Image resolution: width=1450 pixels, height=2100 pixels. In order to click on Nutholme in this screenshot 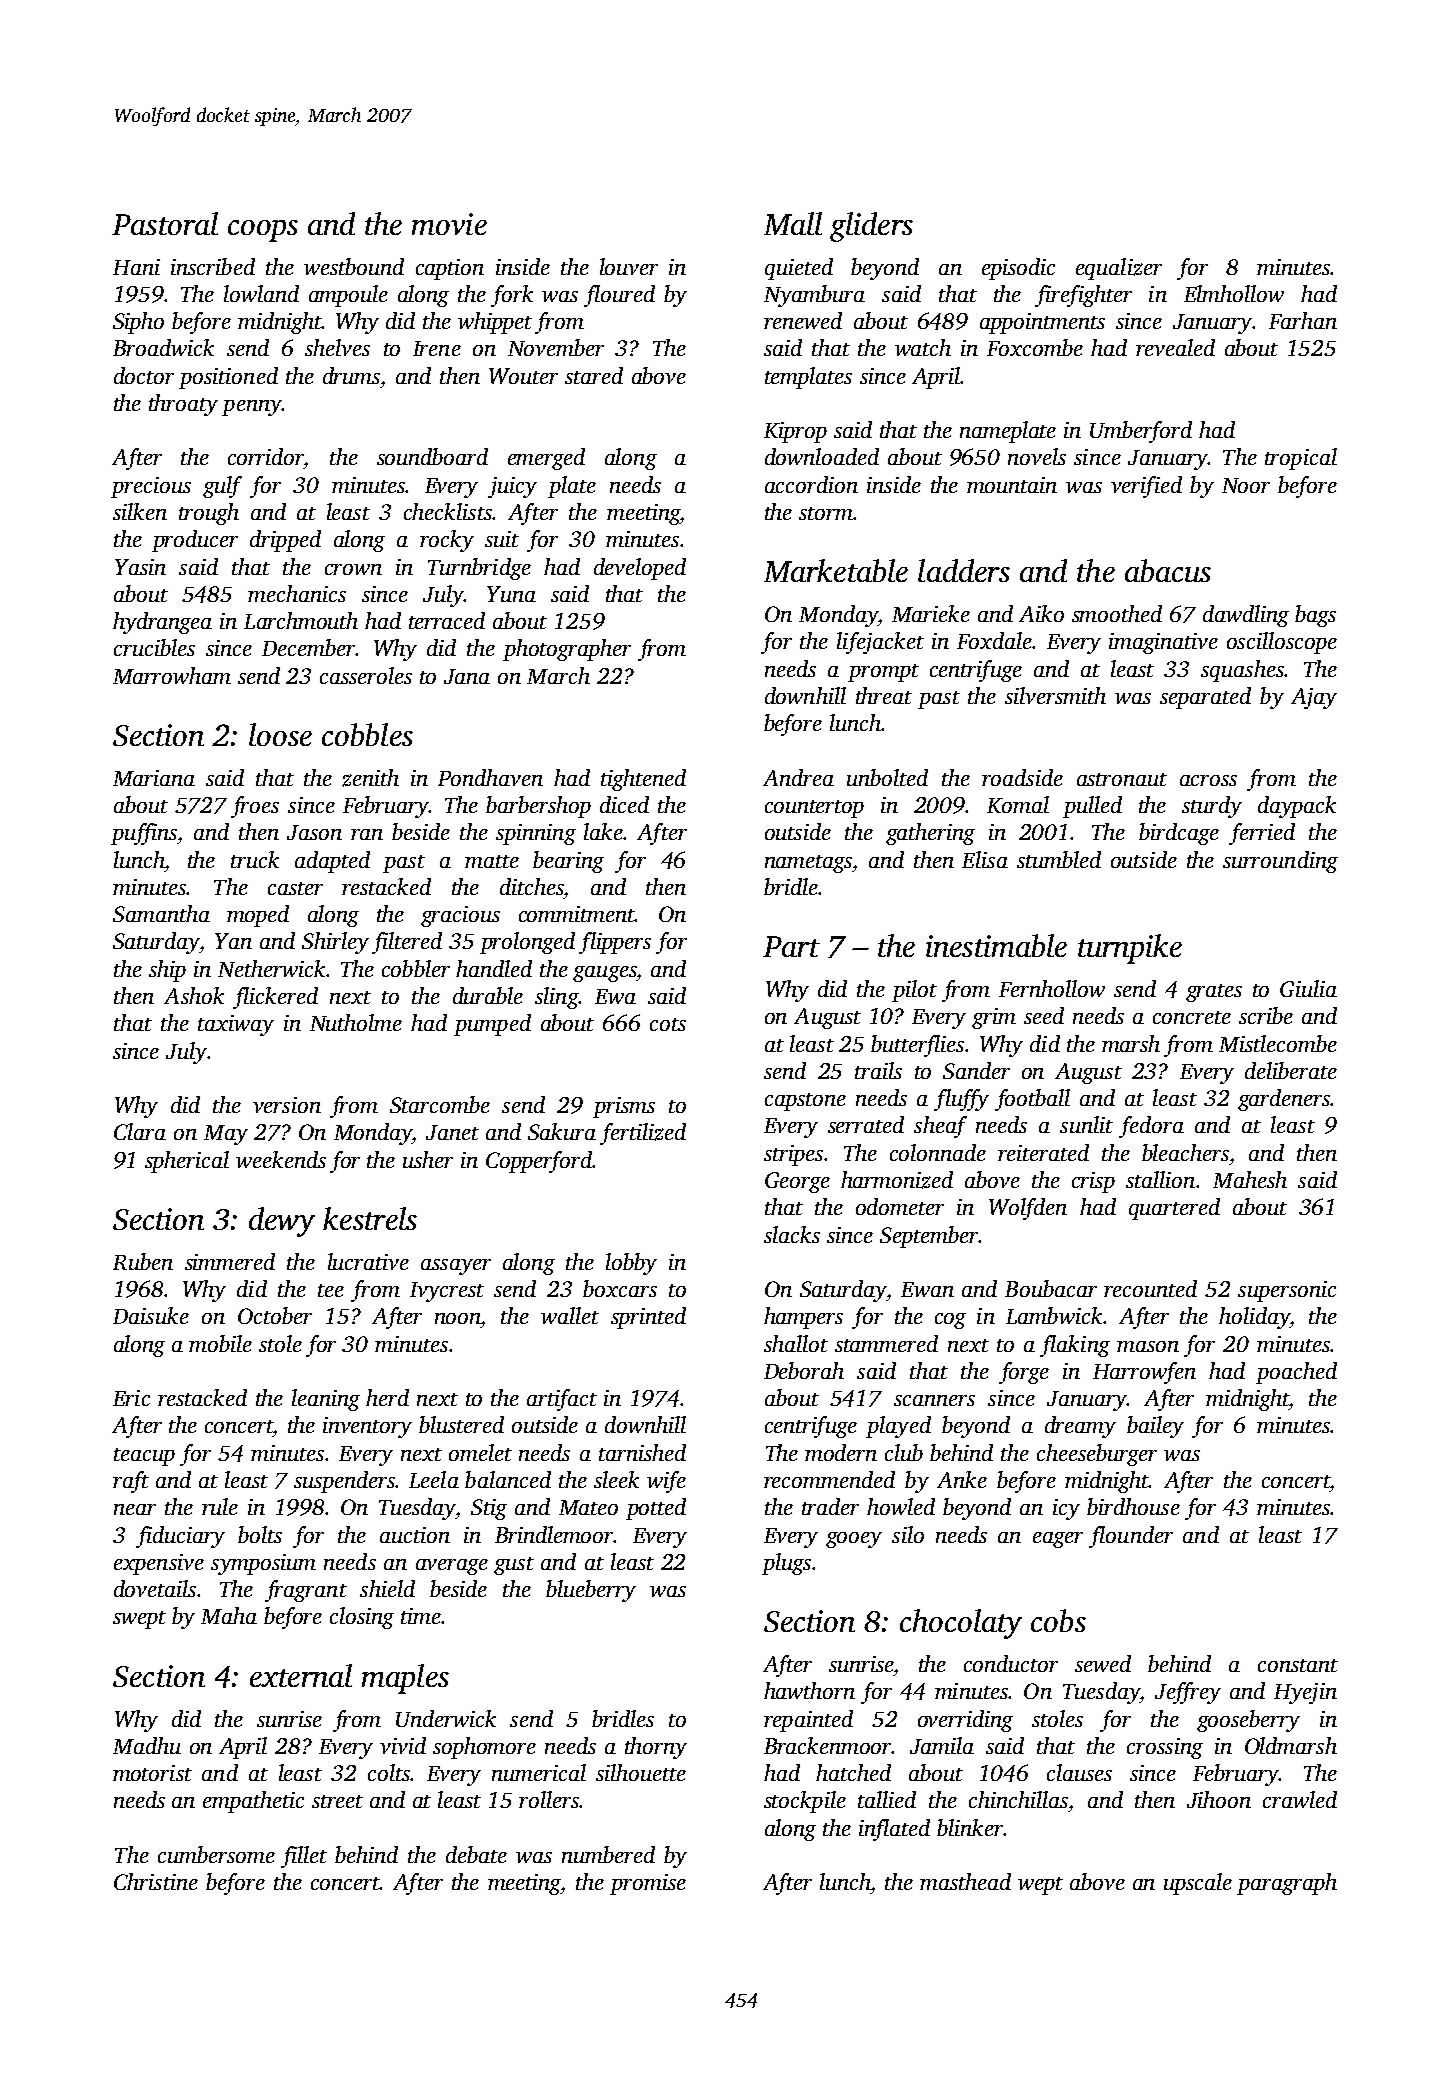, I will do `click(356, 1022)`.
